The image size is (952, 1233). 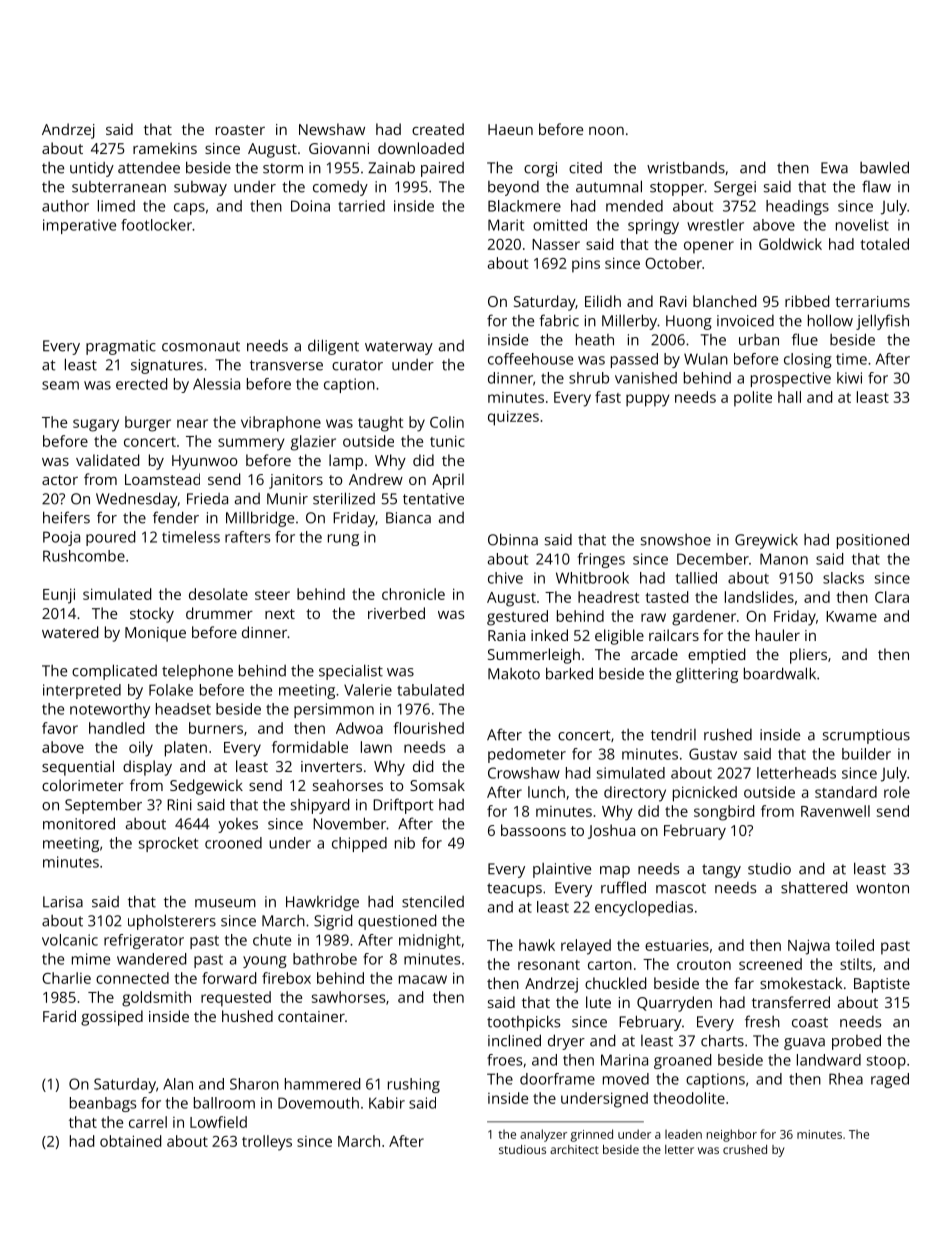 I want to click on Ewa, so click(x=834, y=168).
